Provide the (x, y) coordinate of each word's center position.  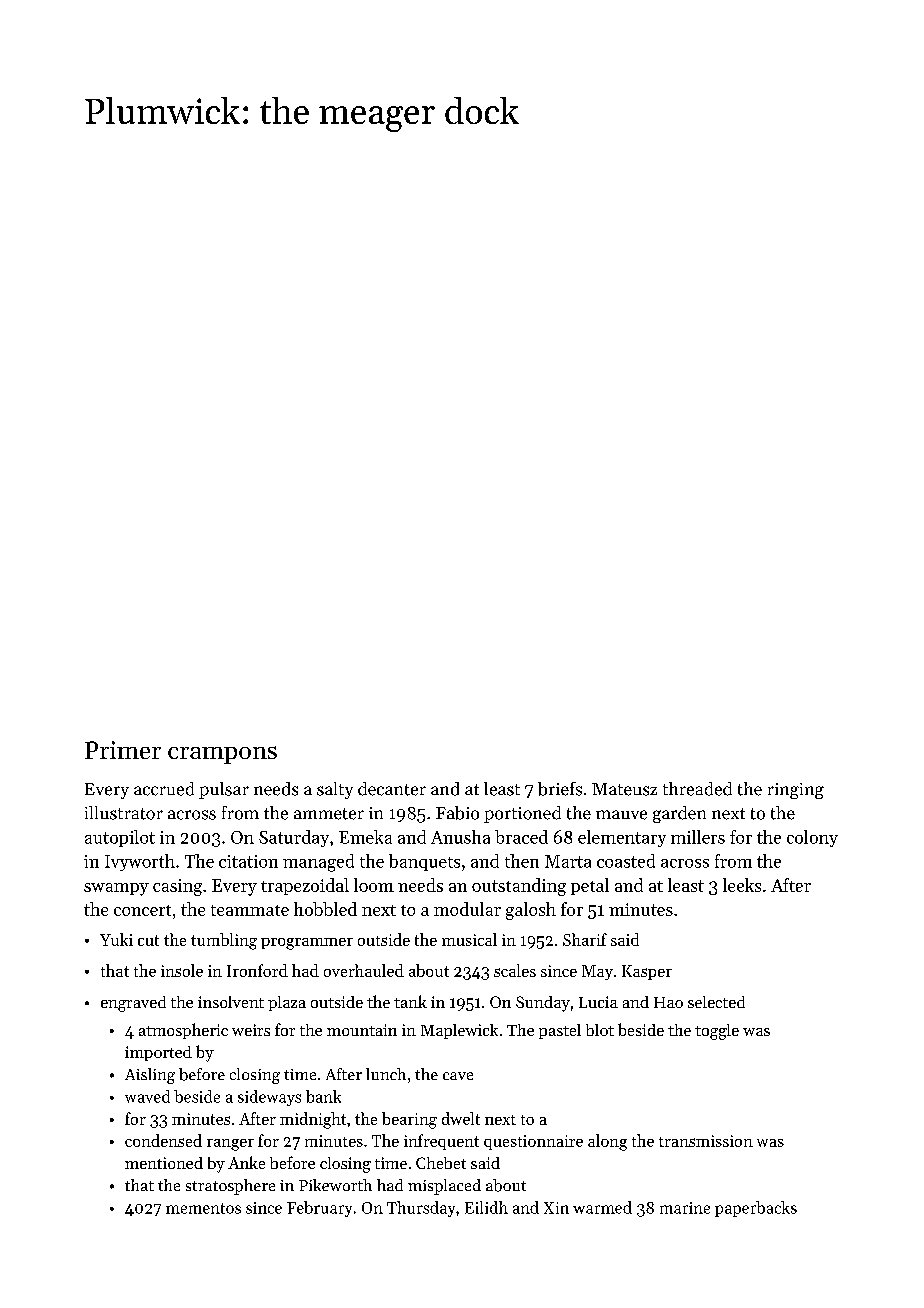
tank (410, 1001)
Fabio (457, 813)
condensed (163, 1140)
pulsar (224, 790)
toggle (717, 1032)
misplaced (444, 1187)
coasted (626, 861)
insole (182, 970)
